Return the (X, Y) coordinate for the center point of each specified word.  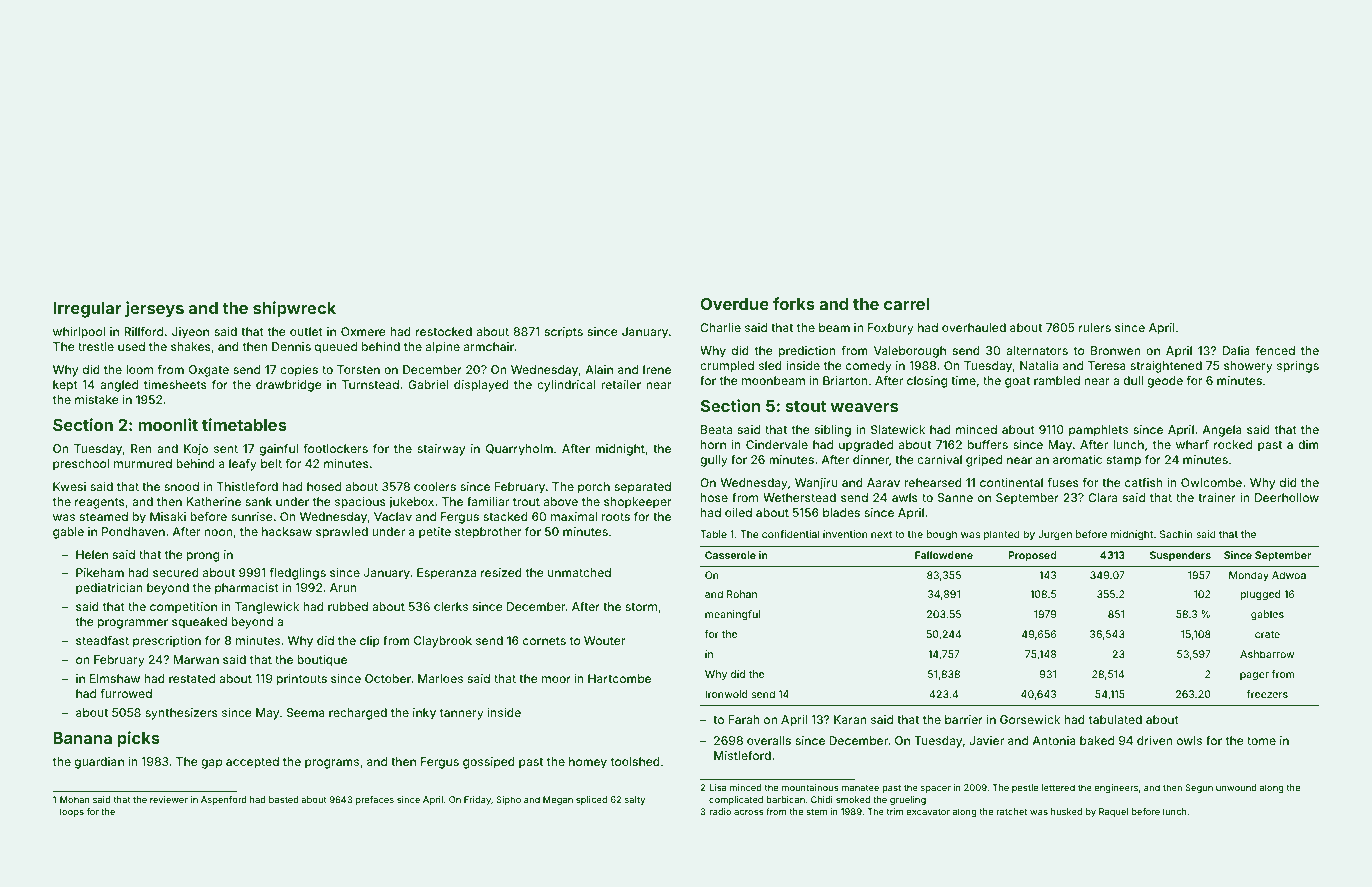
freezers (1267, 694)
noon (218, 532)
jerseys (154, 309)
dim (1308, 444)
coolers (435, 486)
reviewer (169, 799)
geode (1165, 382)
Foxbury (891, 329)
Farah (744, 719)
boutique (322, 661)
